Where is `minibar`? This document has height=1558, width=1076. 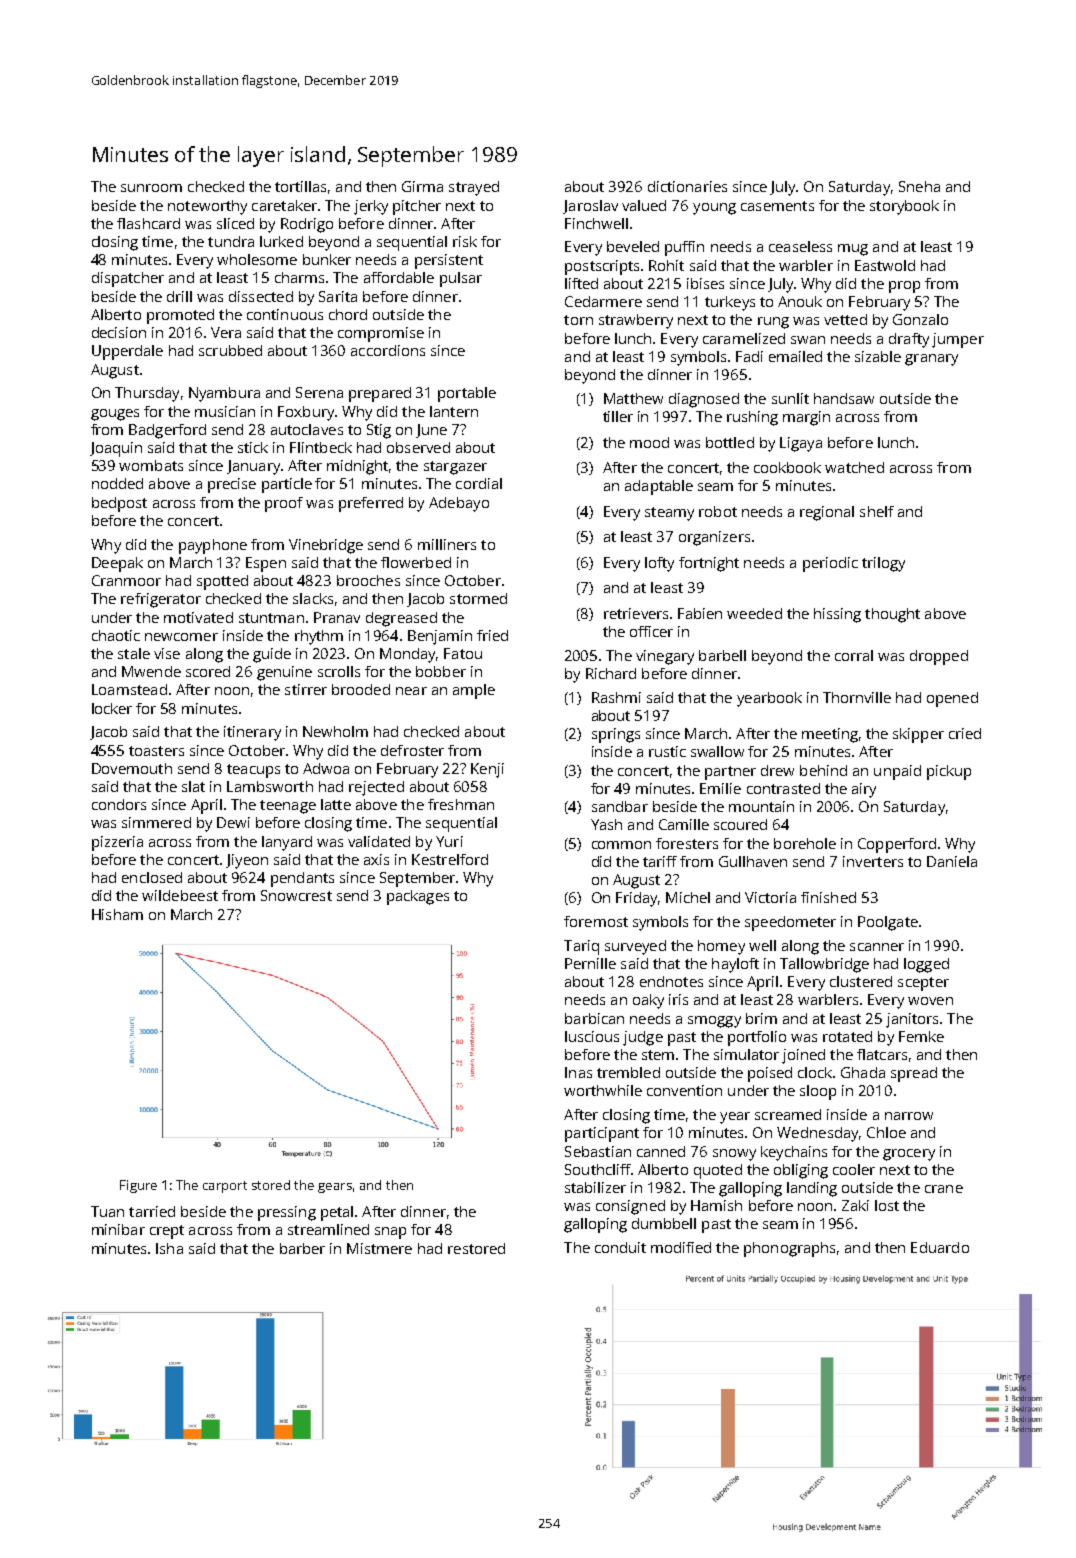
minibar is located at coordinates (118, 1229).
